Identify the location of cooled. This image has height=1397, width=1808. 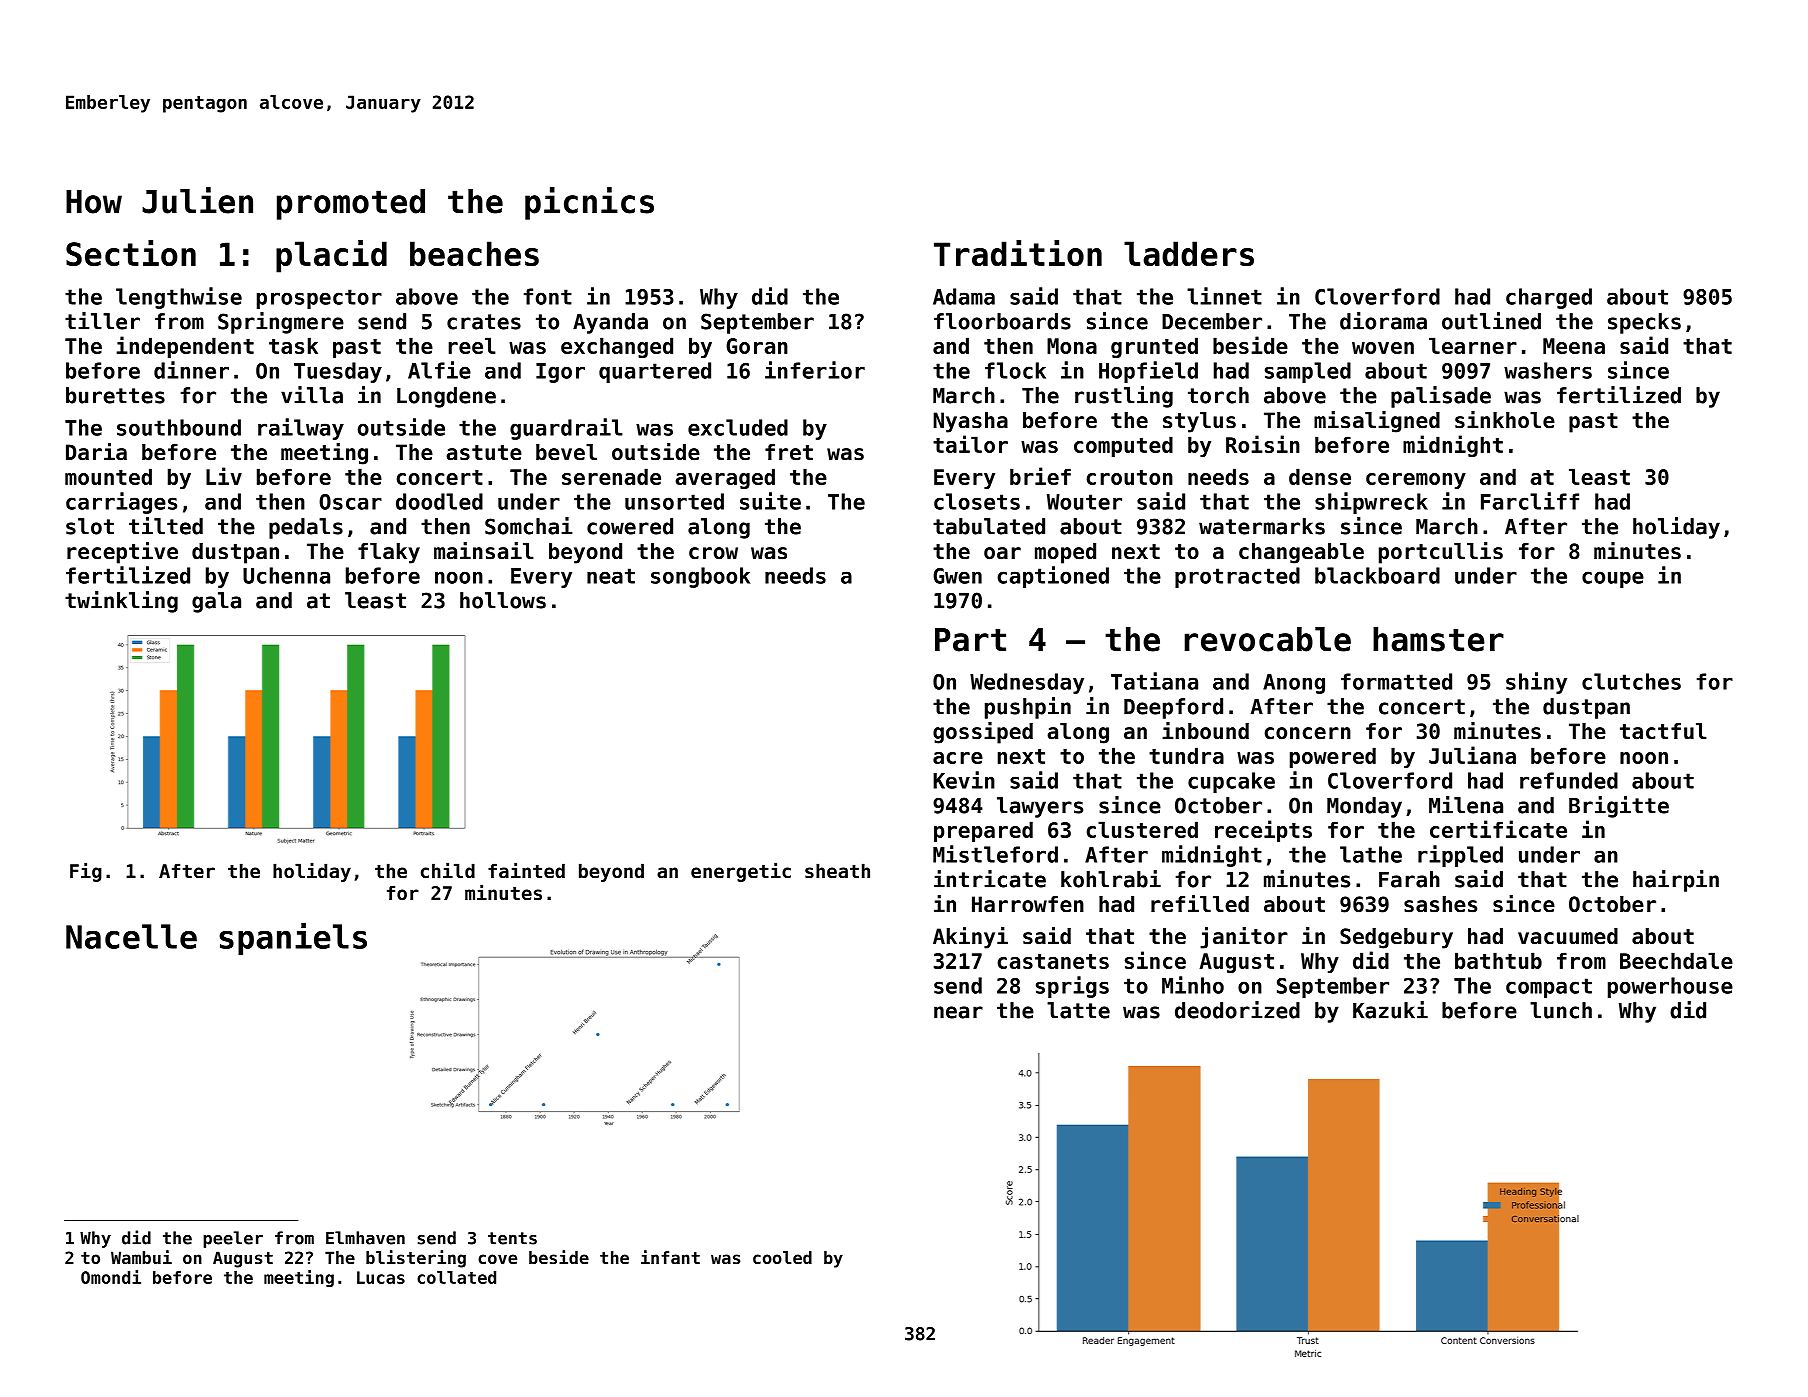
(782, 1257).
